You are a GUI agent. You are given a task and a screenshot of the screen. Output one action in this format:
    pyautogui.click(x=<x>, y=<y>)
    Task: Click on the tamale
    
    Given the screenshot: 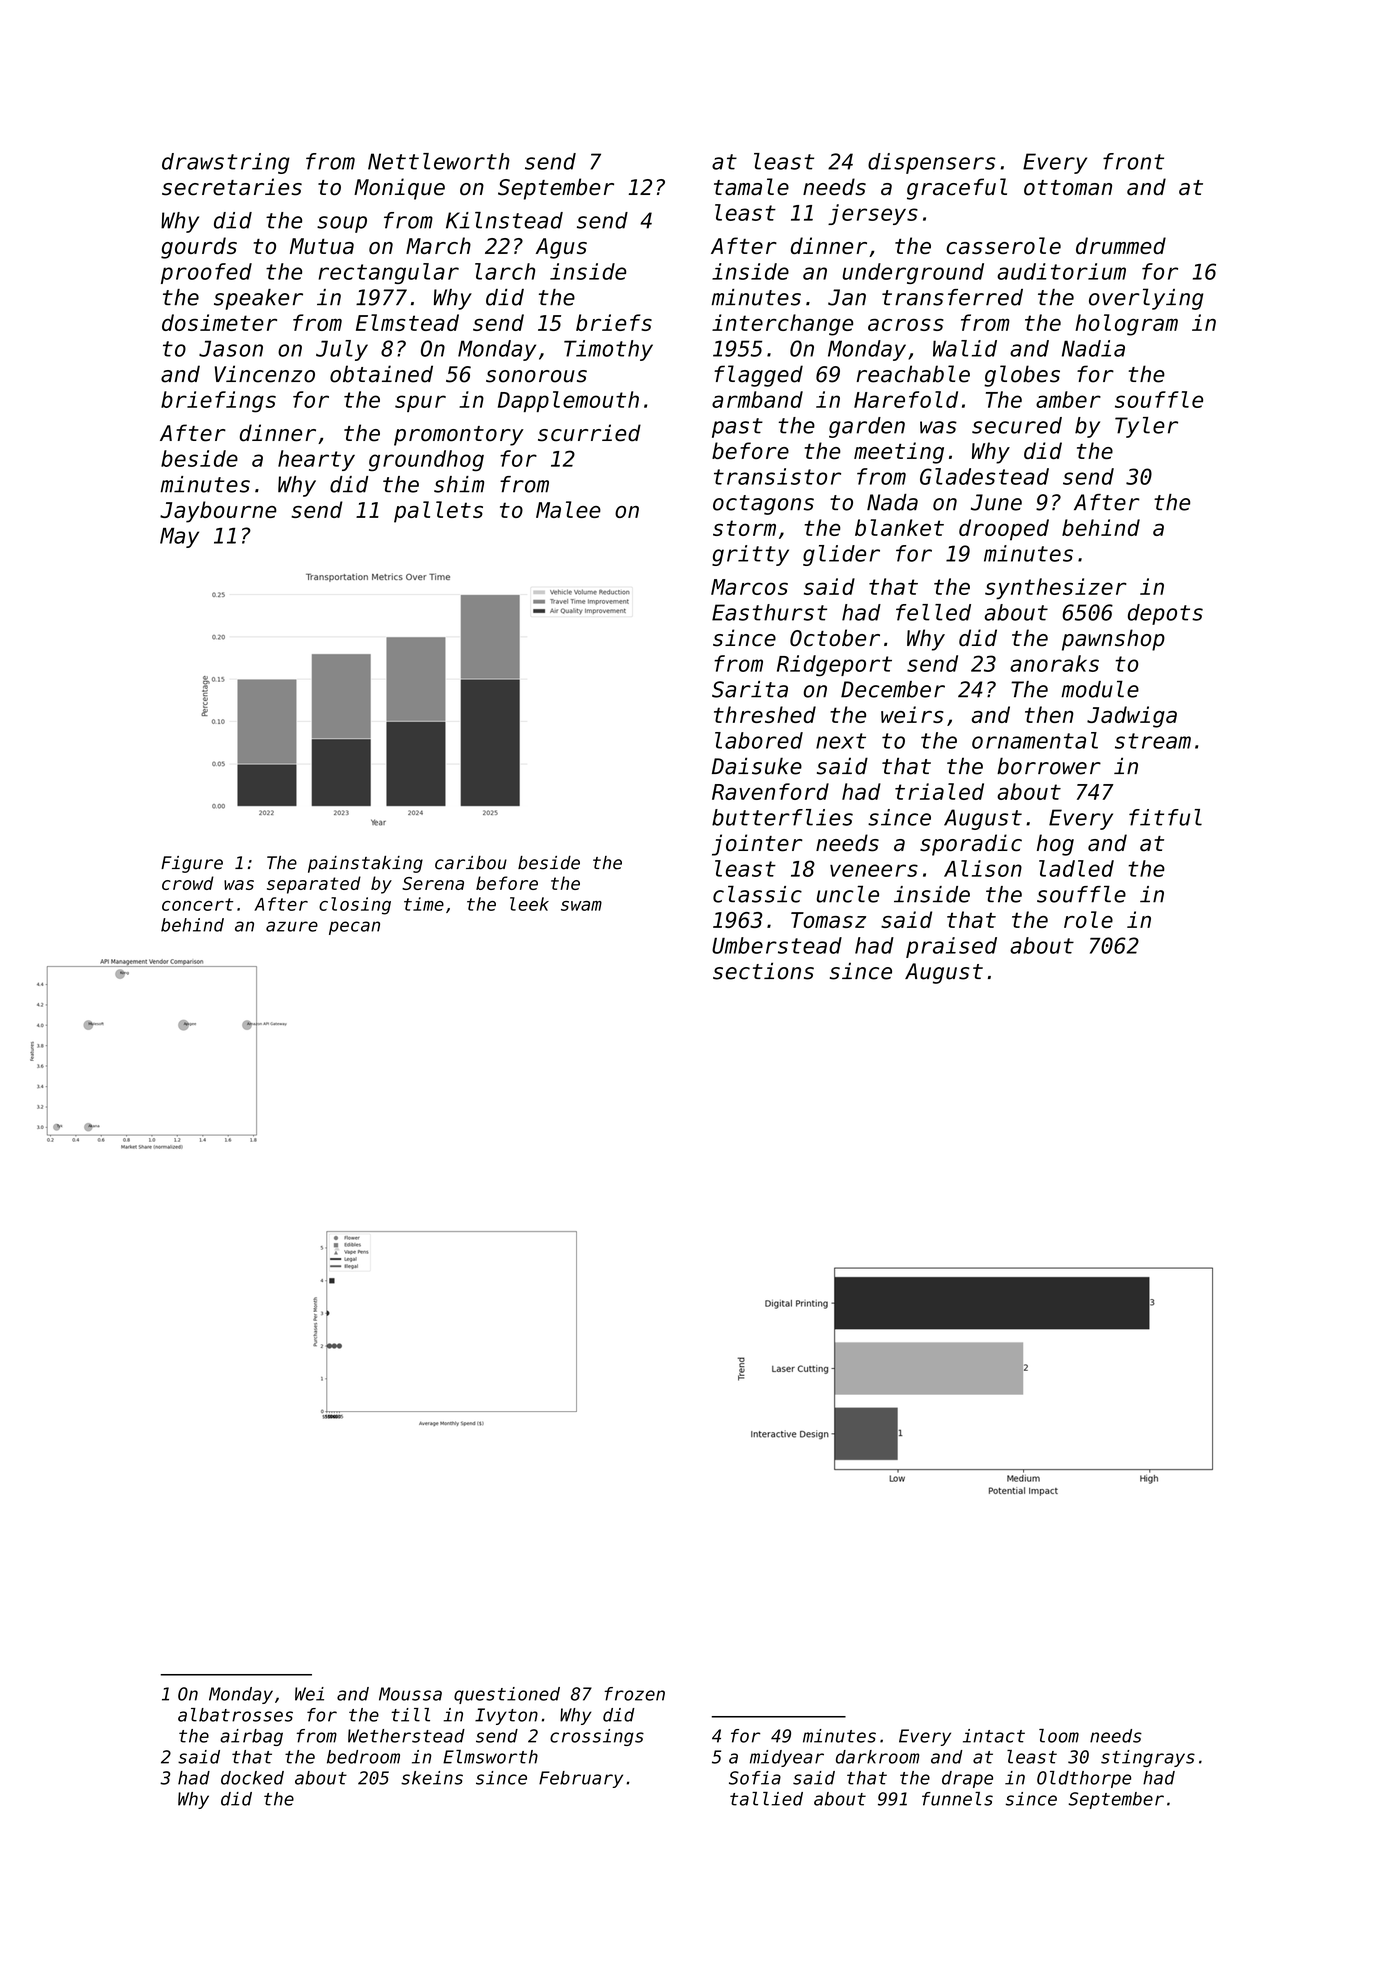 What is the action you would take?
    pyautogui.click(x=751, y=187)
